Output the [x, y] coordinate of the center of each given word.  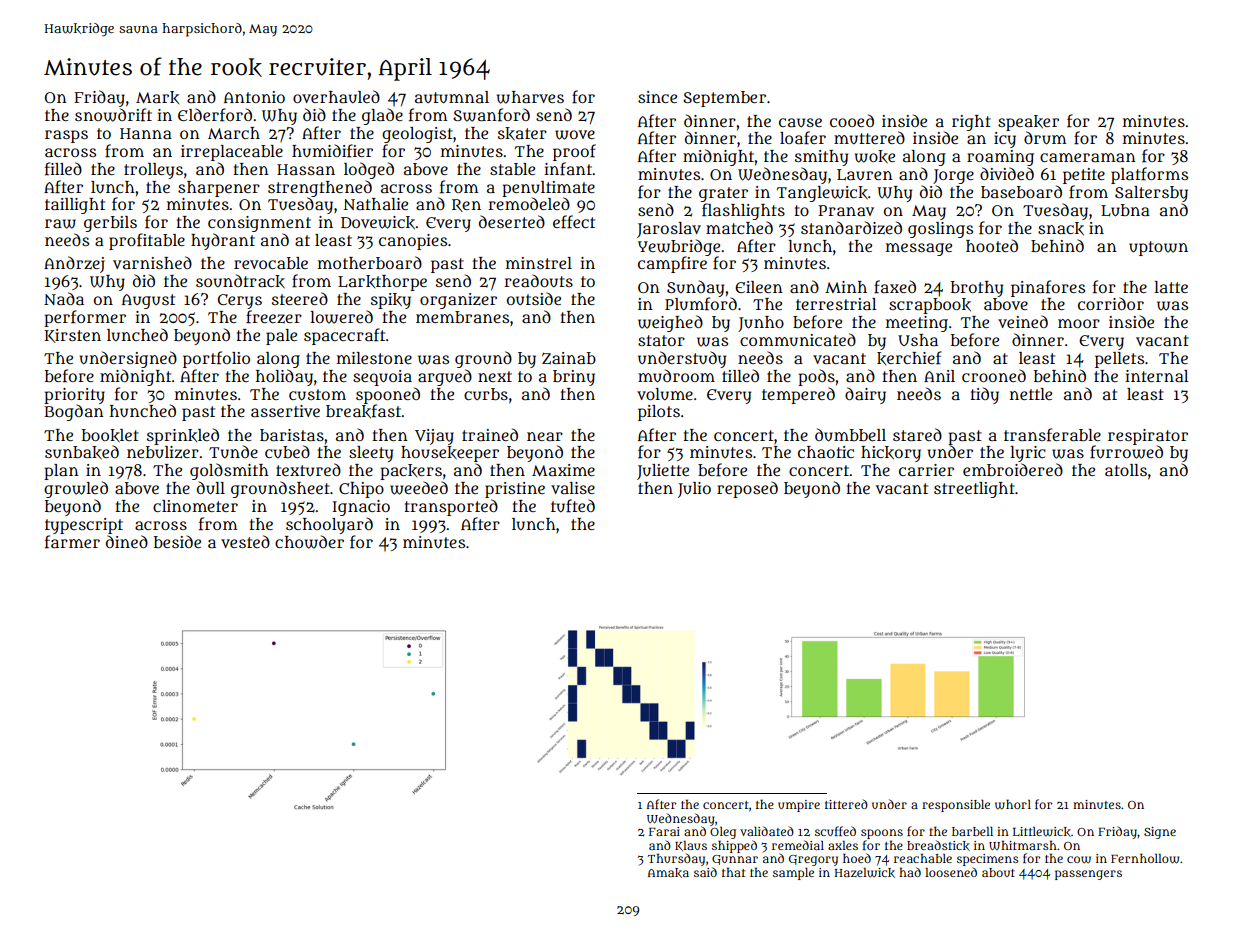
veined [1023, 321]
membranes [462, 317]
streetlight [974, 490]
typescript [84, 526]
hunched [143, 410]
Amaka [668, 873]
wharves [530, 97]
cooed [852, 120]
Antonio [254, 97]
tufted [573, 506]
